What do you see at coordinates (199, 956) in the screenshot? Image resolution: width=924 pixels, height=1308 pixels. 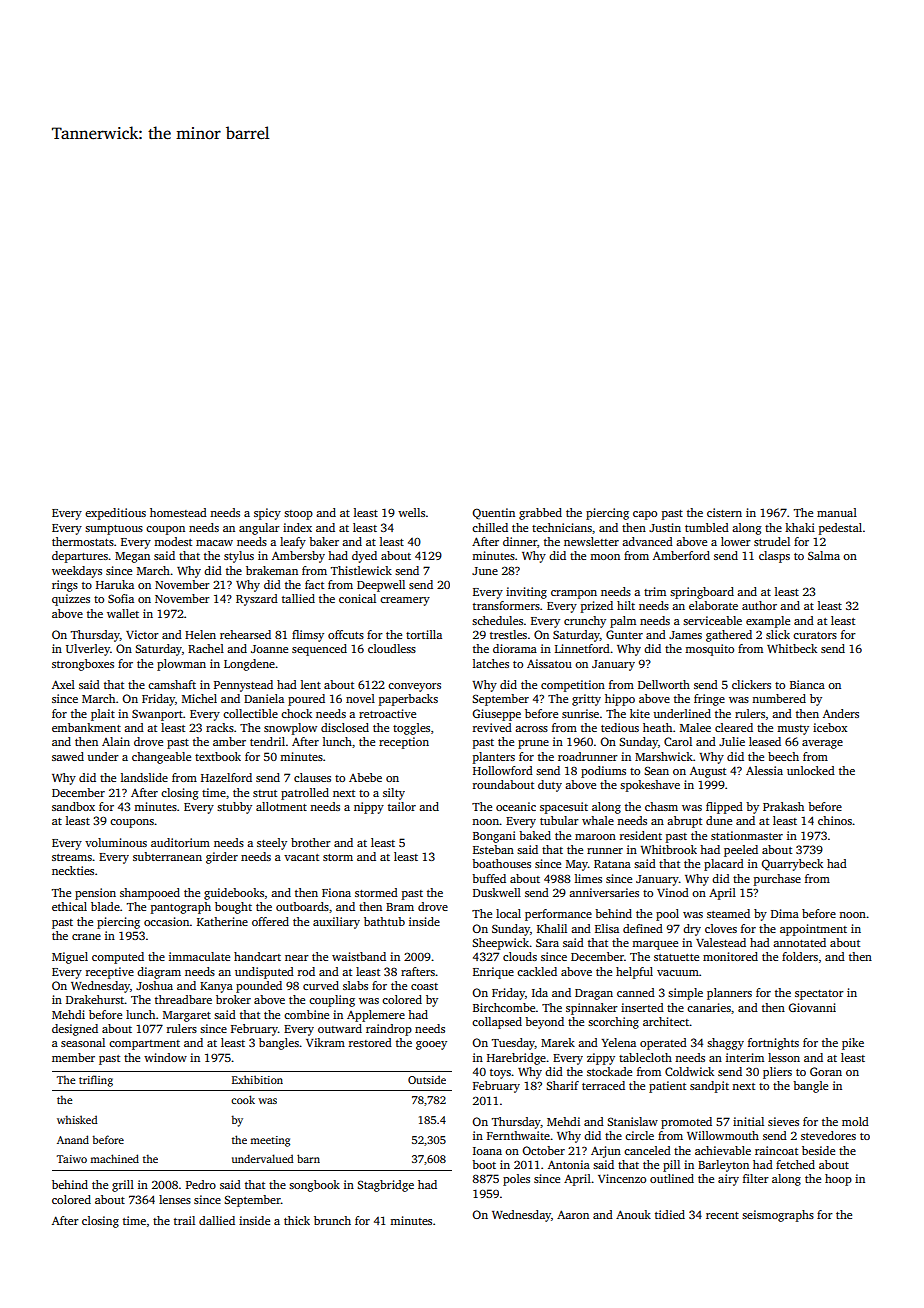 I see `immaculate` at bounding box center [199, 956].
